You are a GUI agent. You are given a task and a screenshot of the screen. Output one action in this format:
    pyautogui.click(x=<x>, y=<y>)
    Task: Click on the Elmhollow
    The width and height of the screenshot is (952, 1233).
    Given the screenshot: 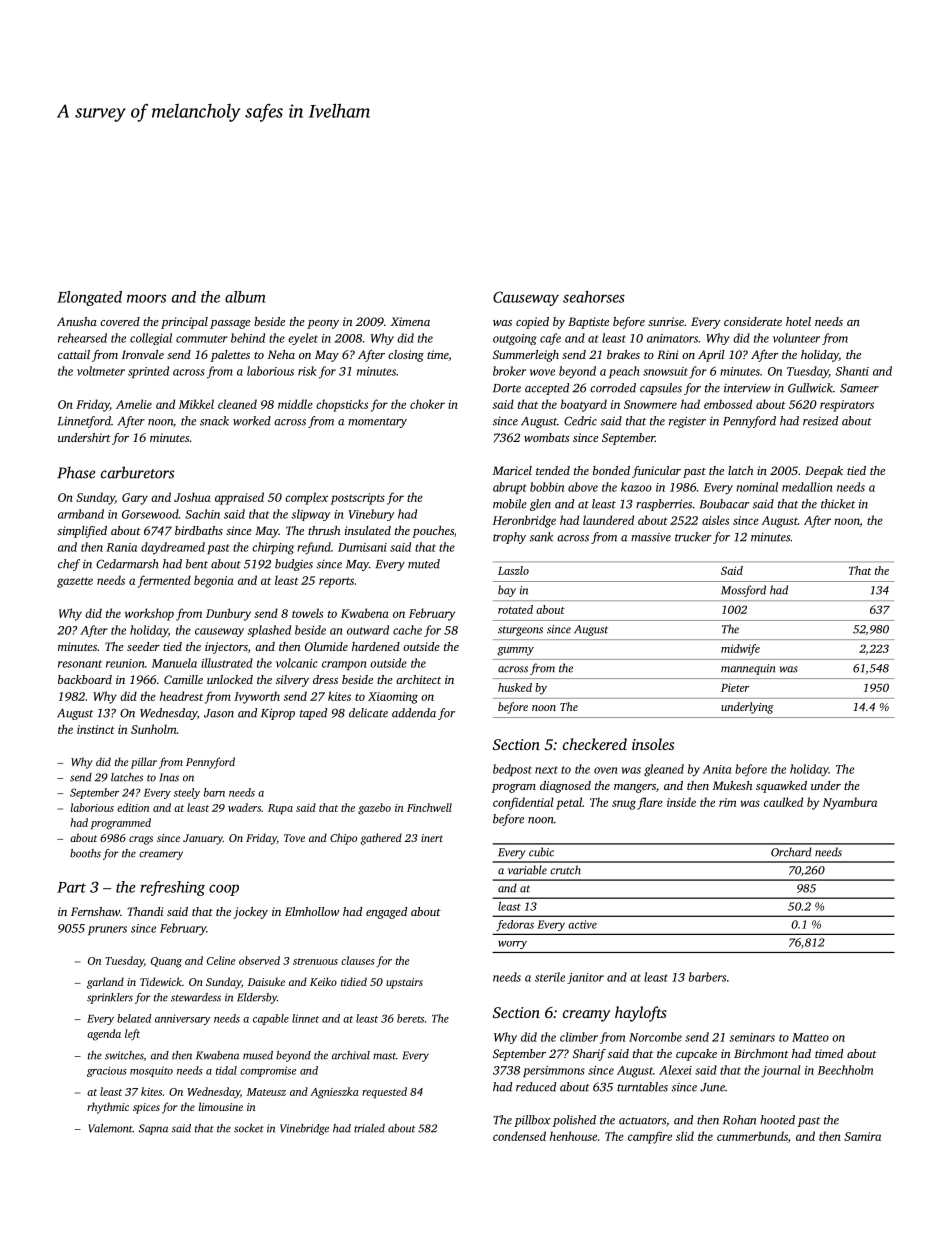 What is the action you would take?
    pyautogui.click(x=312, y=911)
